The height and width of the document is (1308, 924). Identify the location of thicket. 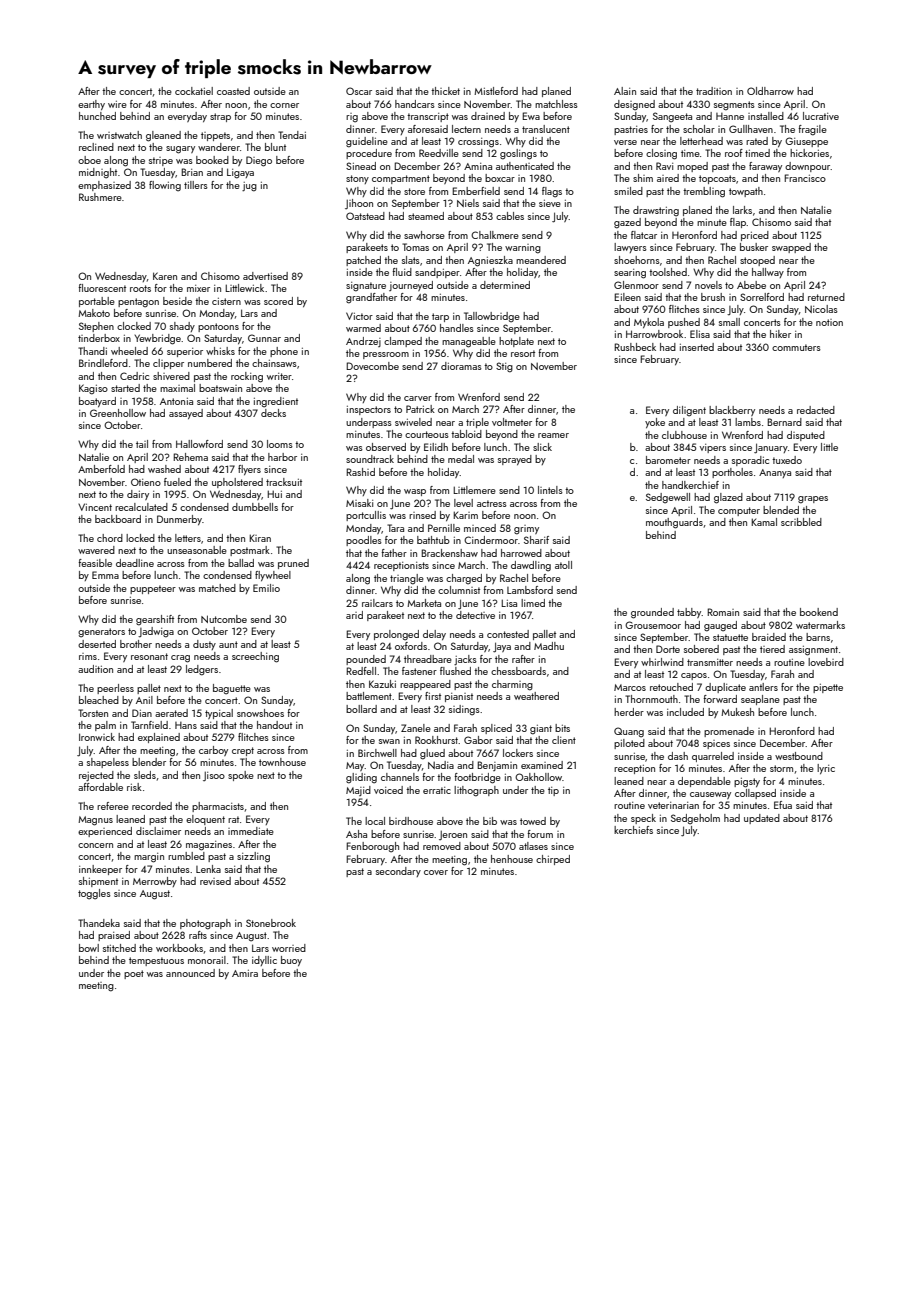
(445, 91).
